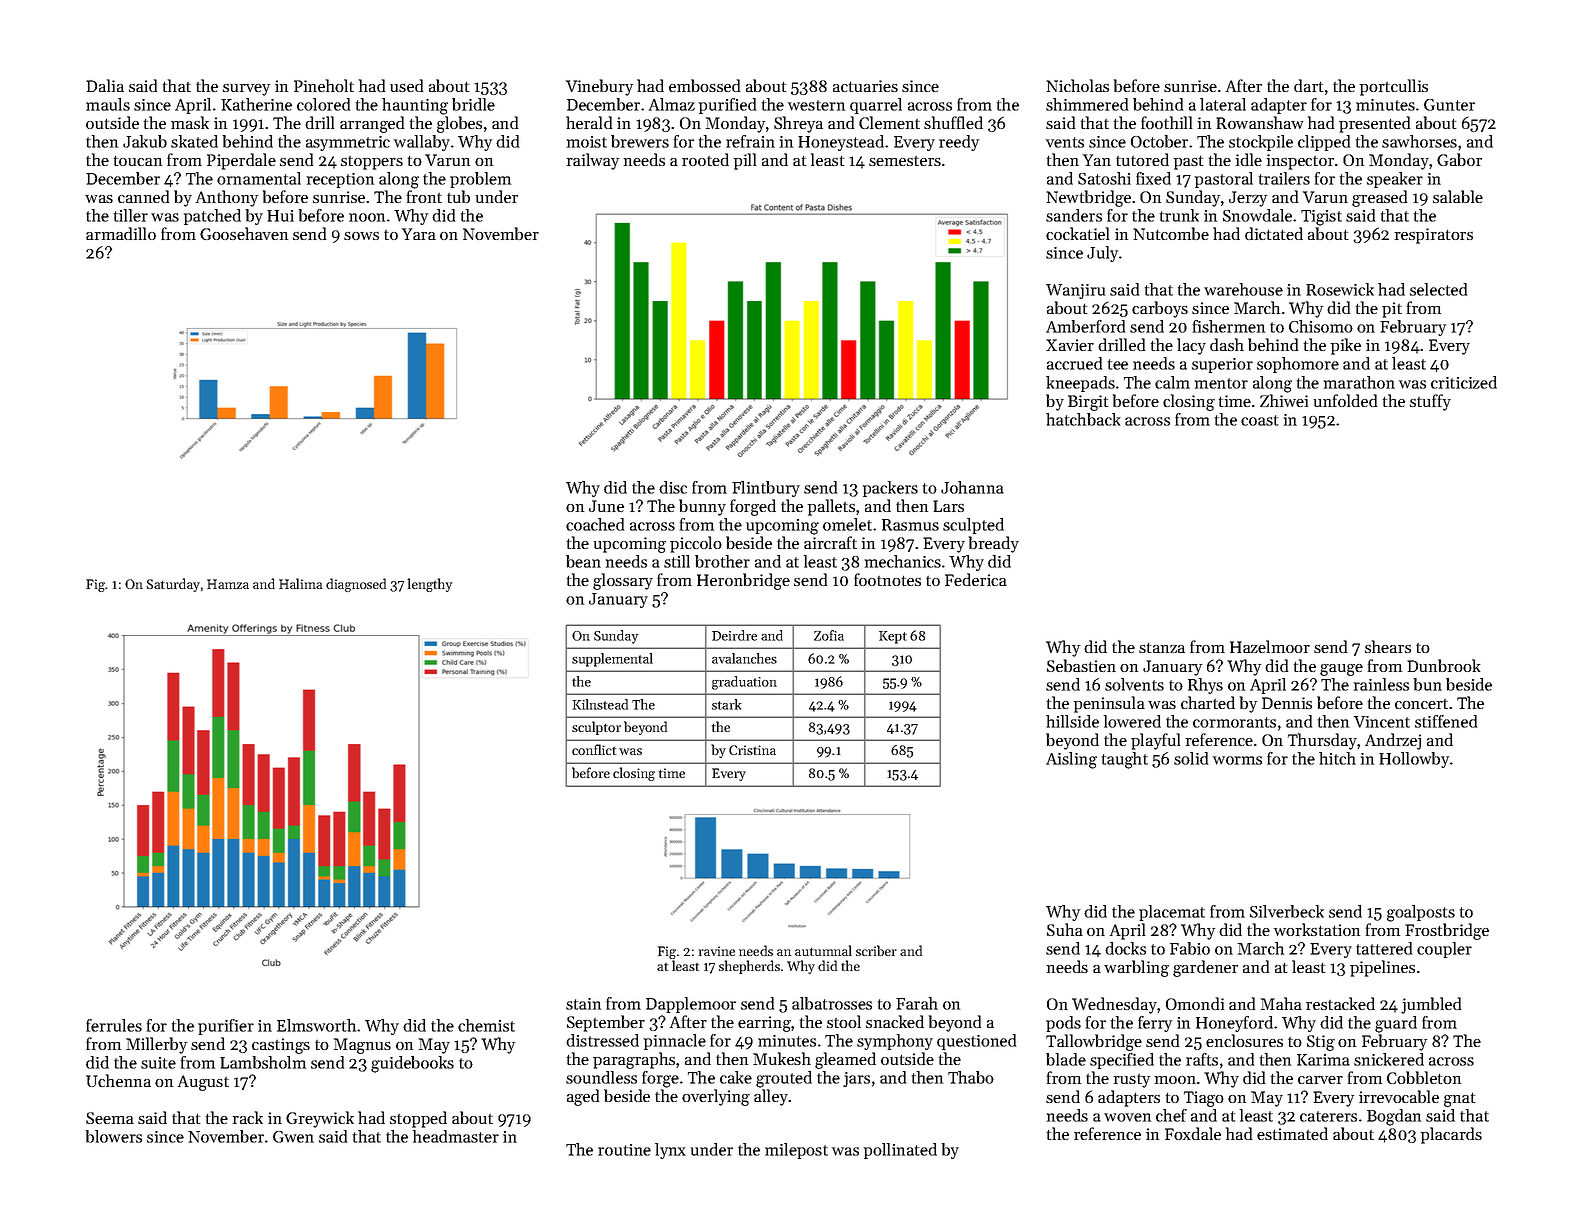  Describe the element at coordinates (594, 749) in the screenshot. I see `conflict` at that location.
